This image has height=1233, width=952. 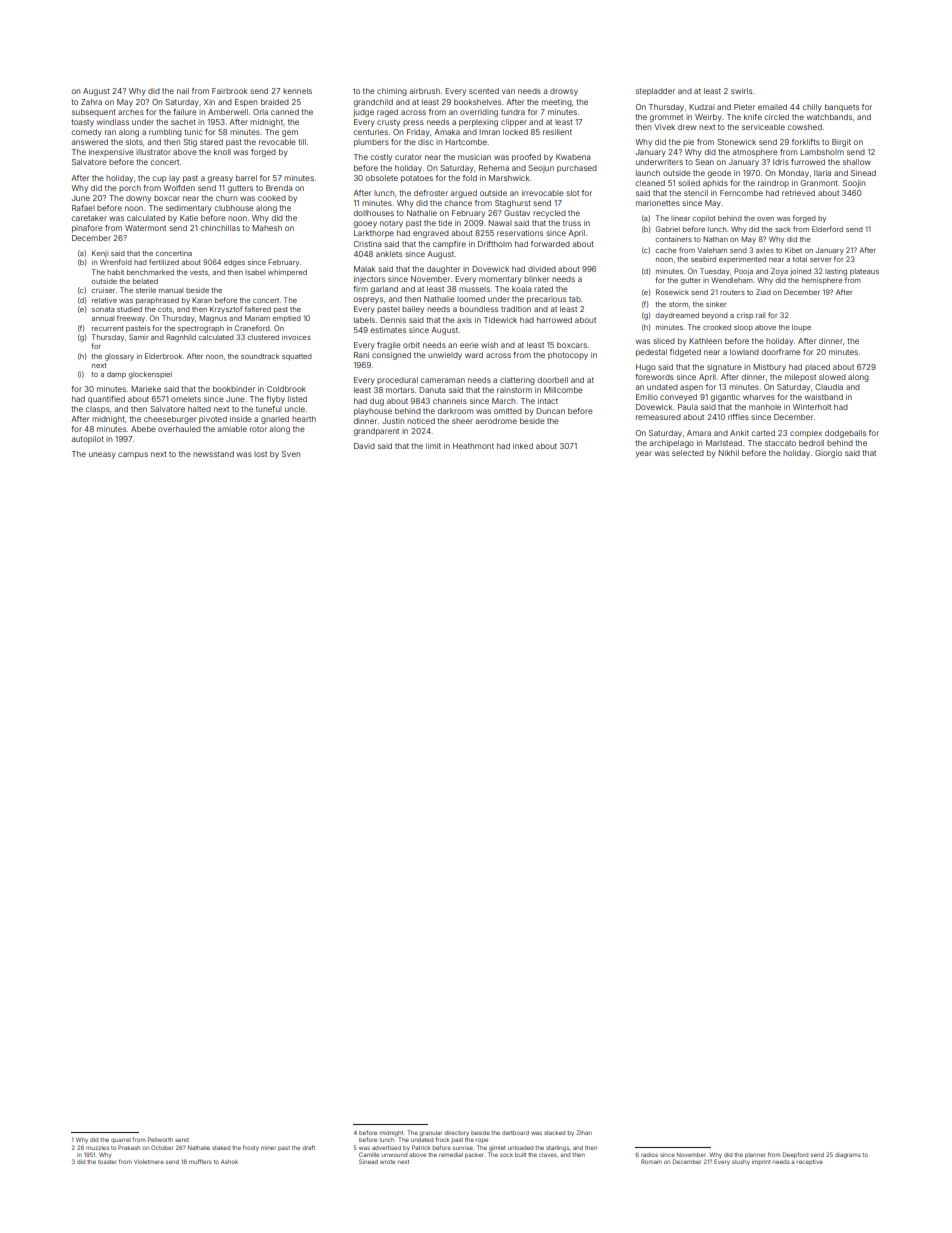 What do you see at coordinates (572, 223) in the image?
I see `truss` at bounding box center [572, 223].
